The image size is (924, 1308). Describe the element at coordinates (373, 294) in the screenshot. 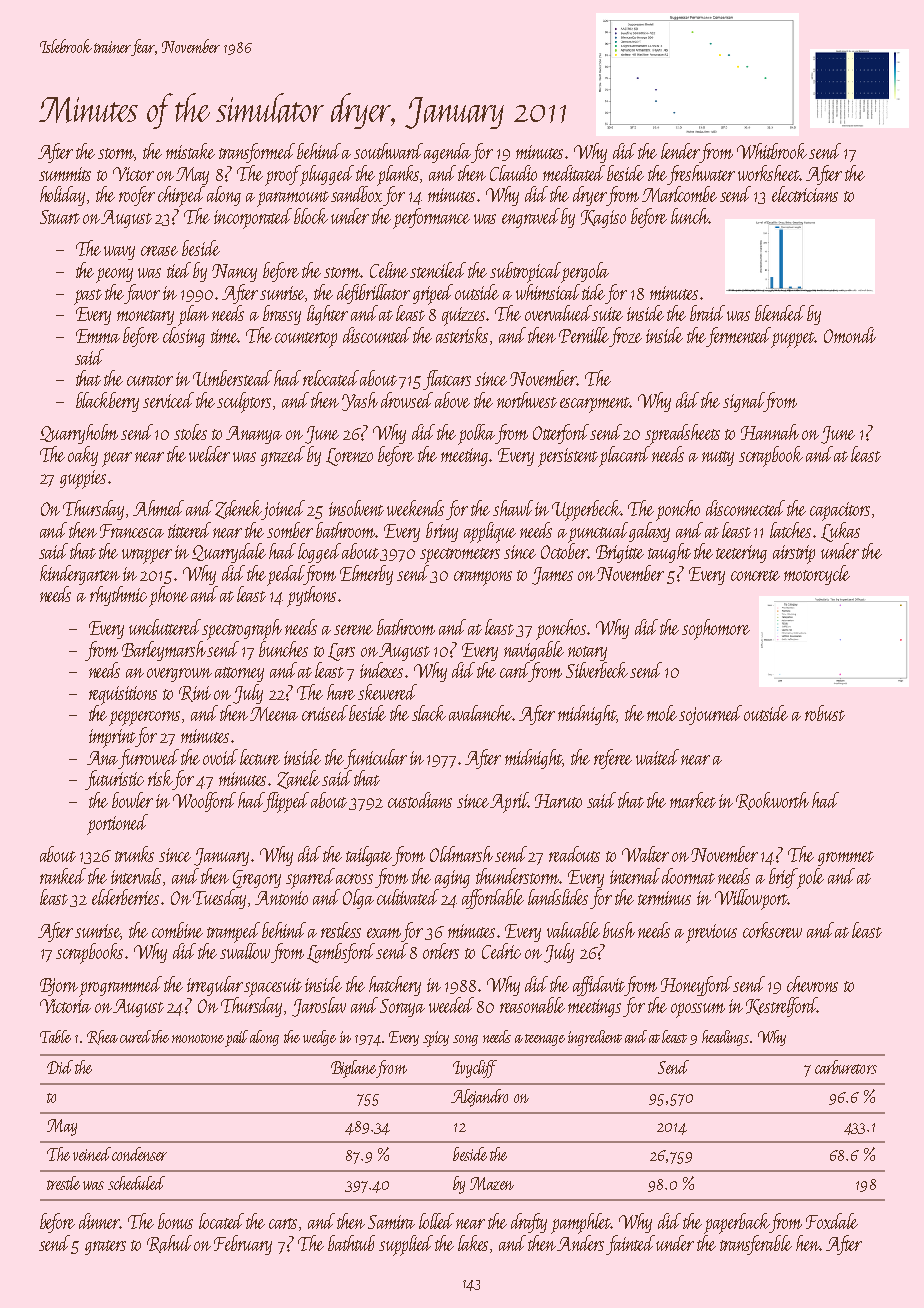

I see `defibrillator` at that location.
